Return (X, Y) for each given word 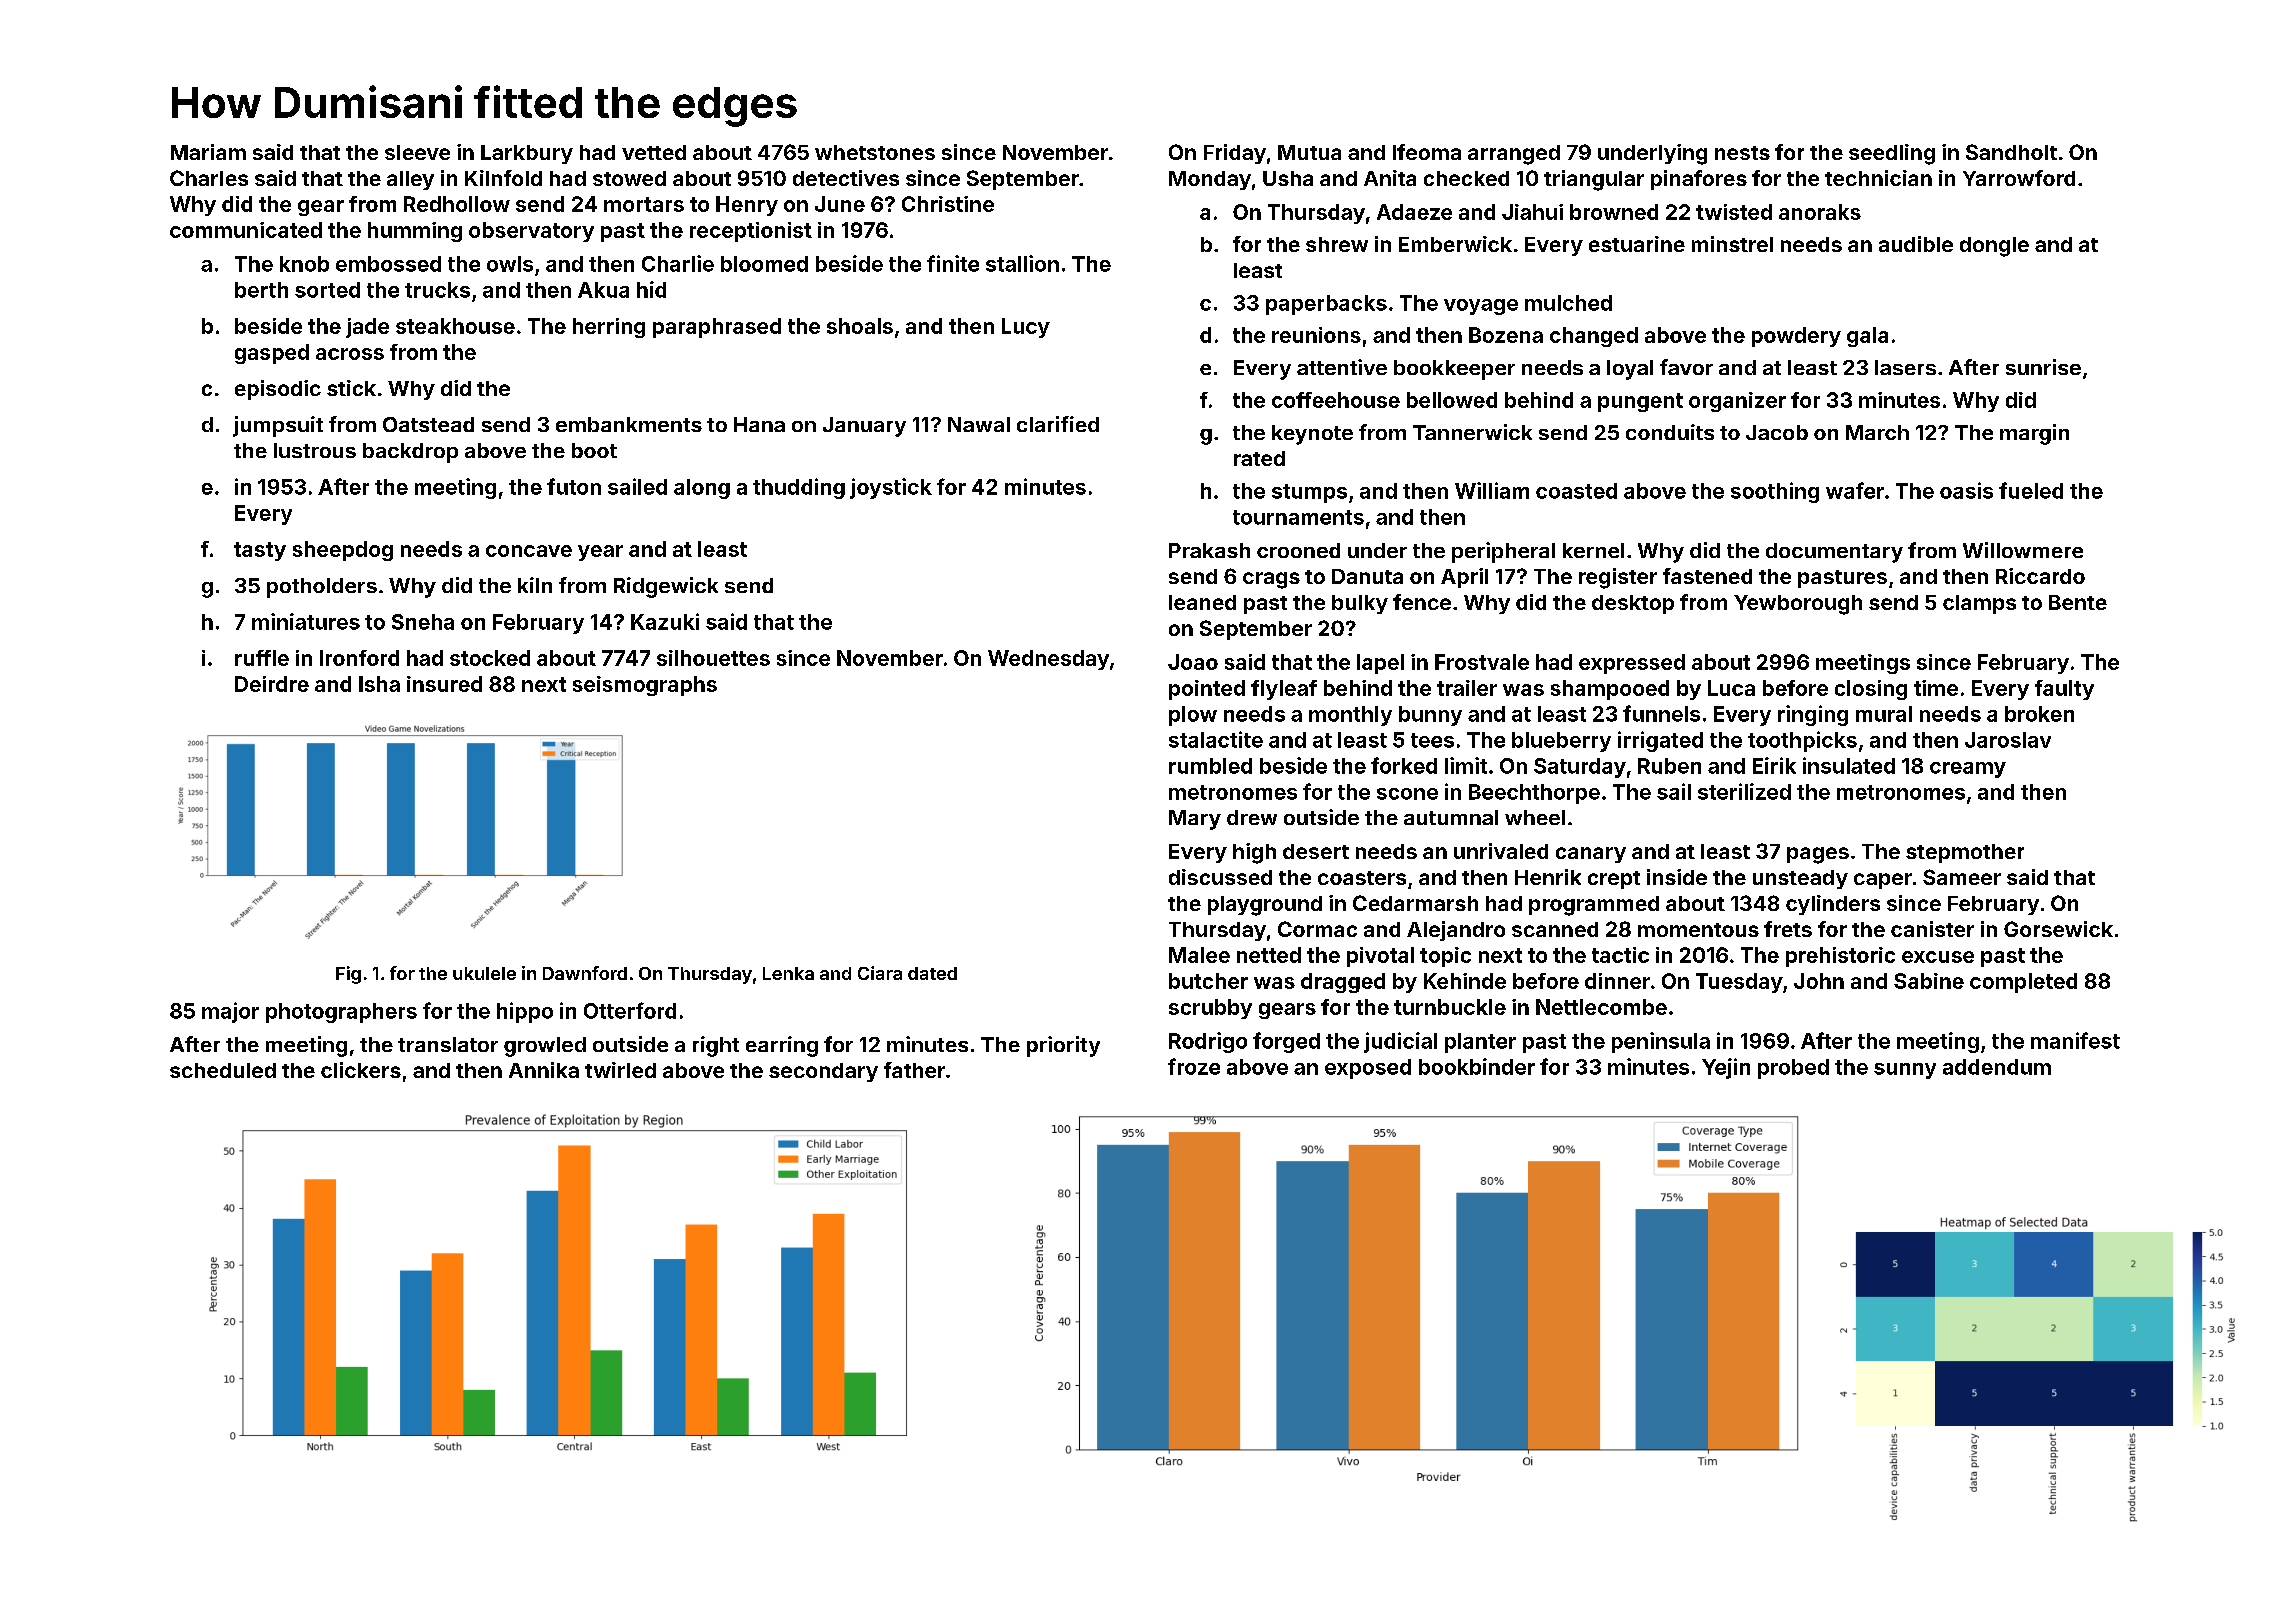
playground (1265, 906)
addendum (1997, 1067)
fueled (2031, 490)
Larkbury (527, 154)
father (914, 1070)
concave (529, 551)
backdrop (410, 453)
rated (1259, 458)
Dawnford (585, 973)
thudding (799, 488)
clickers (361, 1070)
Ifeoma (1427, 152)
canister (1932, 929)
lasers (1905, 367)
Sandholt (2011, 152)
